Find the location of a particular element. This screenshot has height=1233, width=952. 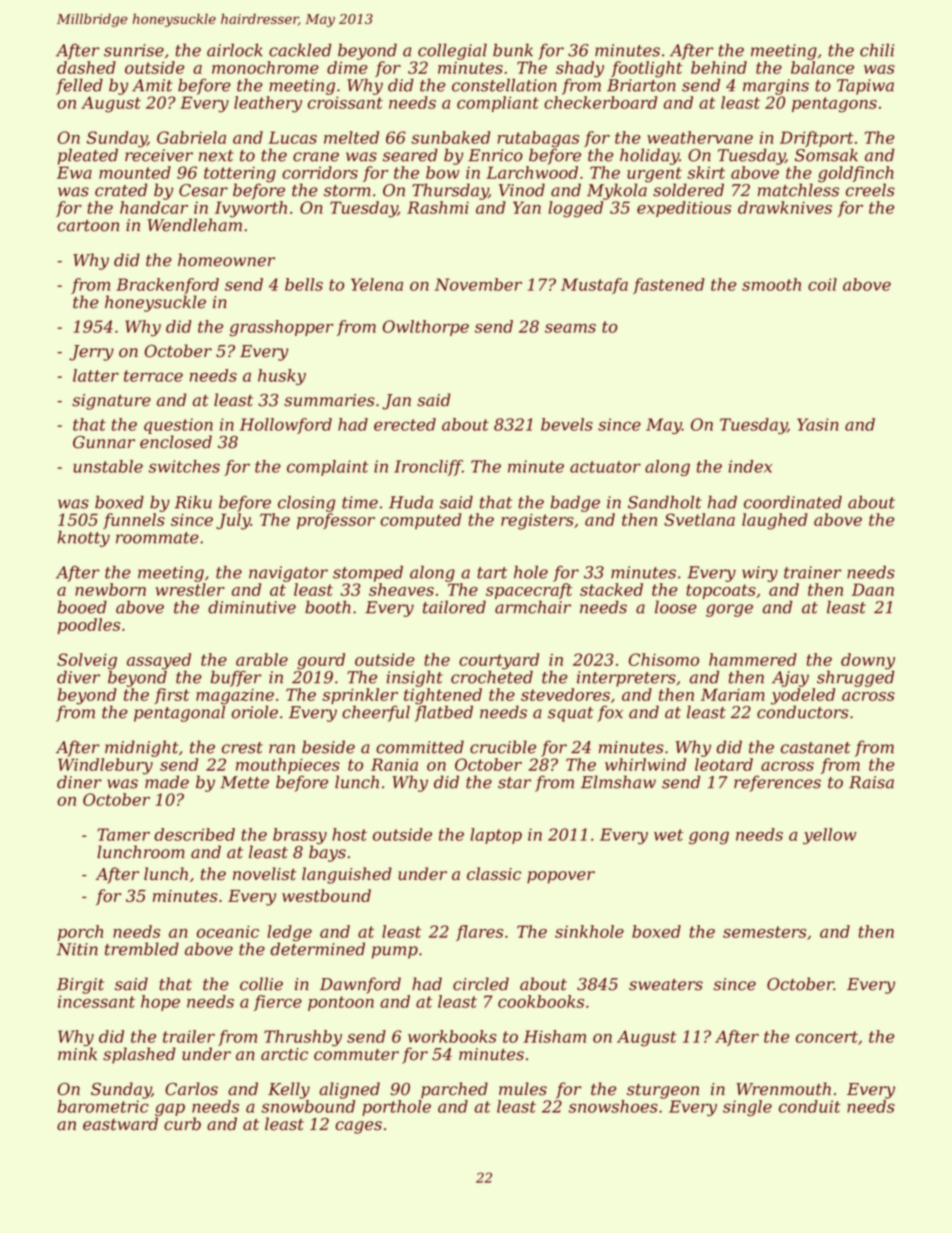

Tamer is located at coordinates (123, 834).
